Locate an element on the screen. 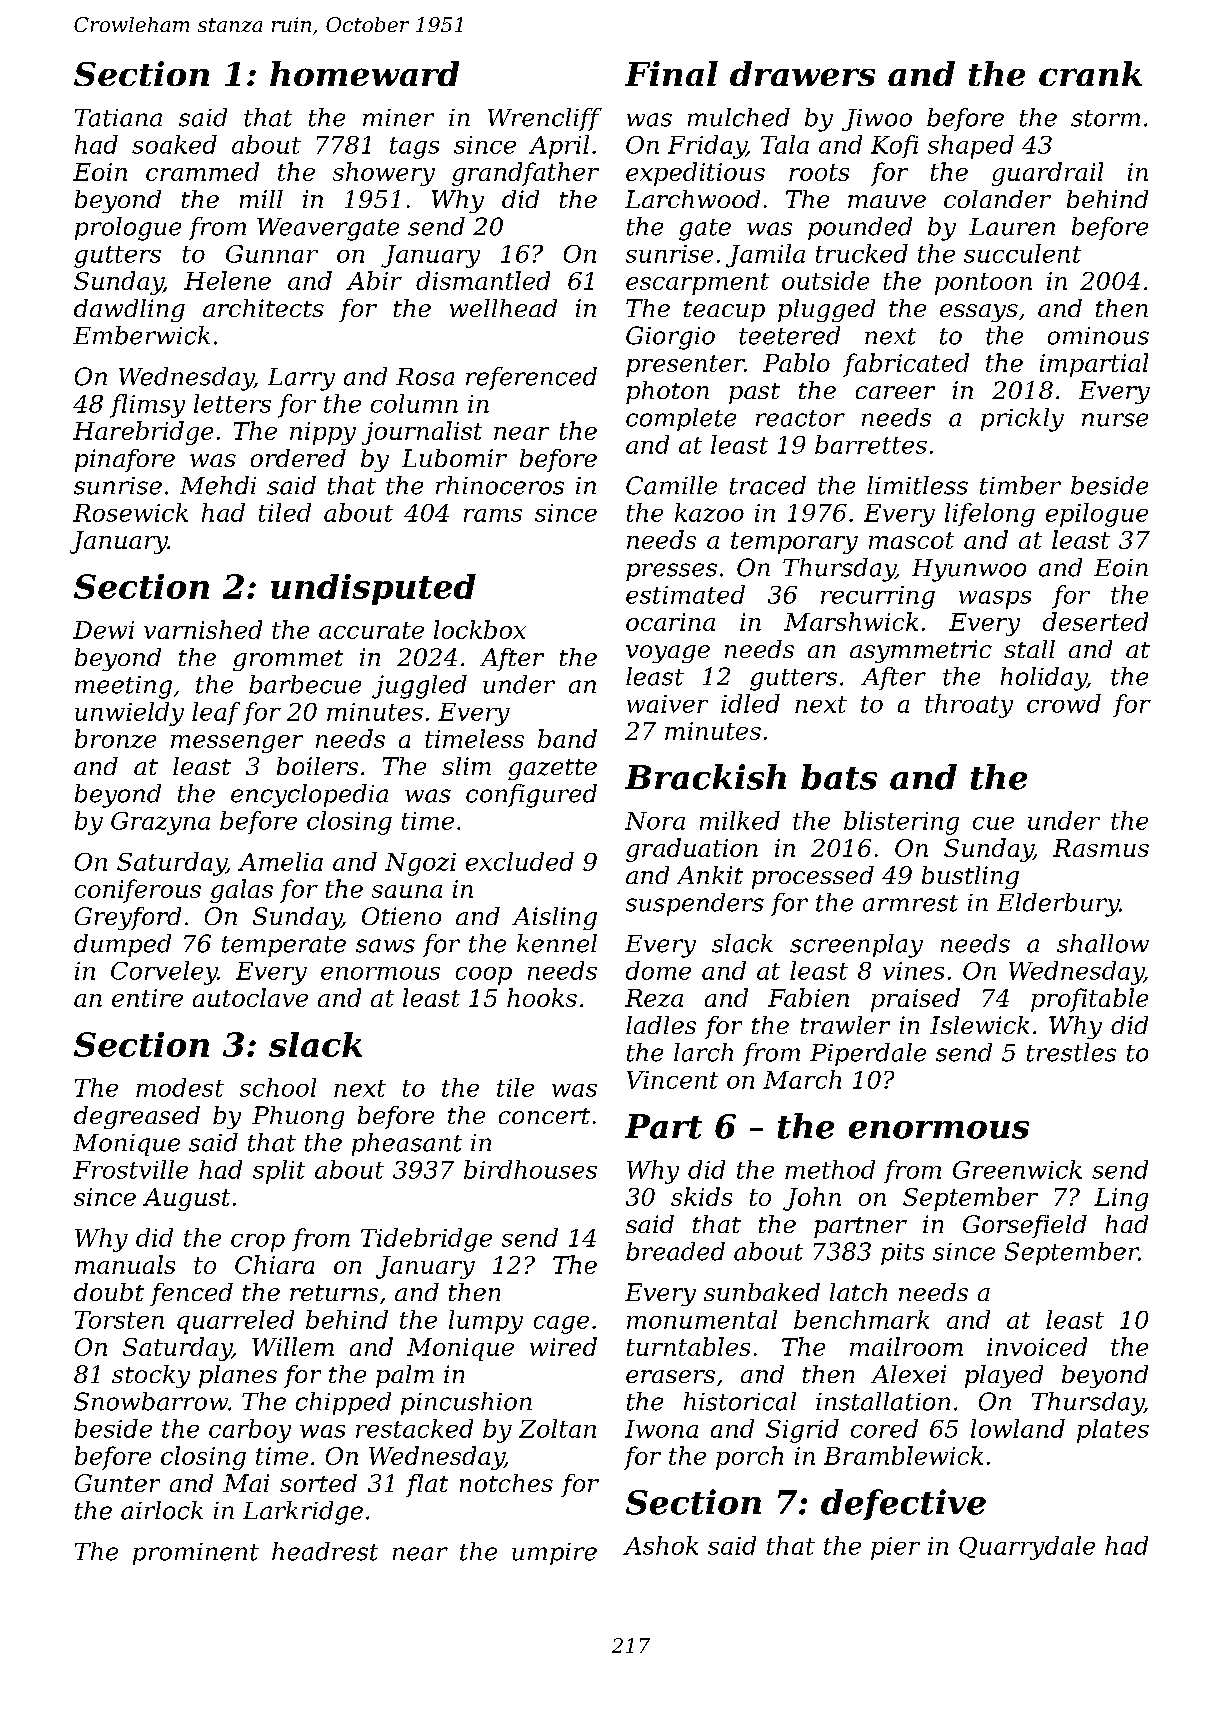 The image size is (1223, 1729). prominent is located at coordinates (196, 1554).
